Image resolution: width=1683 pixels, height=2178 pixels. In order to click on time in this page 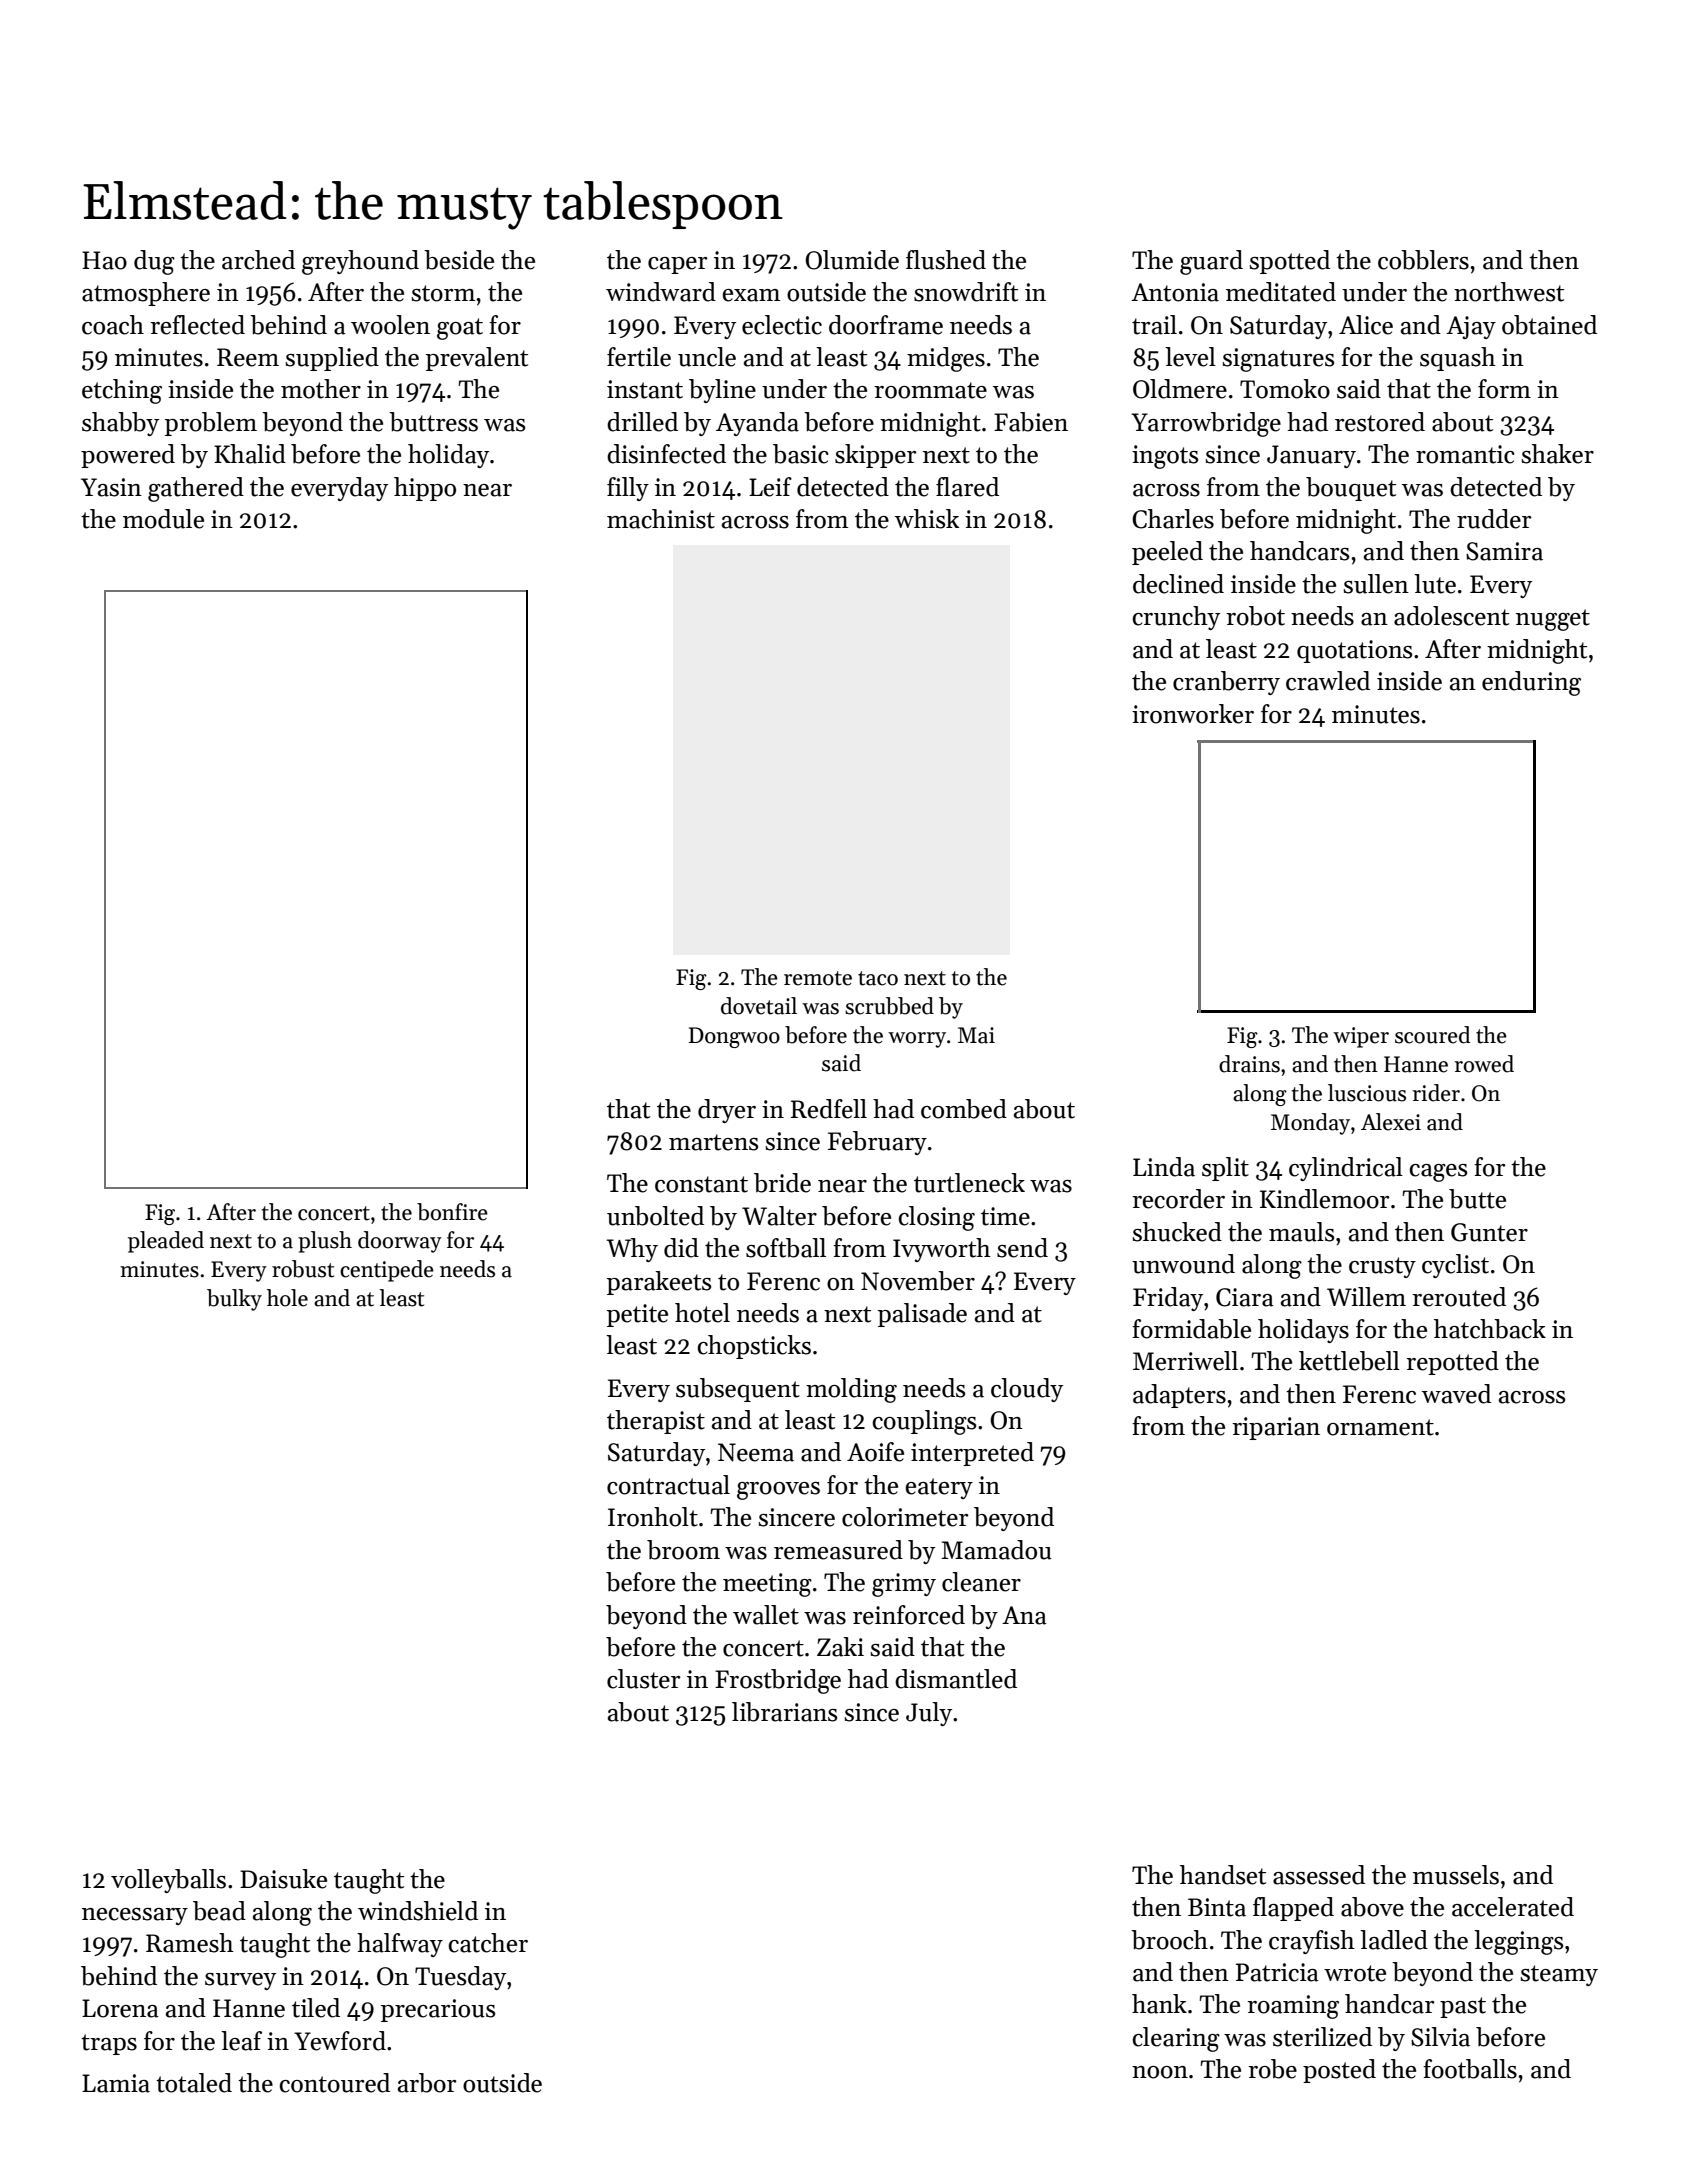, I will do `click(1005, 1216)`.
